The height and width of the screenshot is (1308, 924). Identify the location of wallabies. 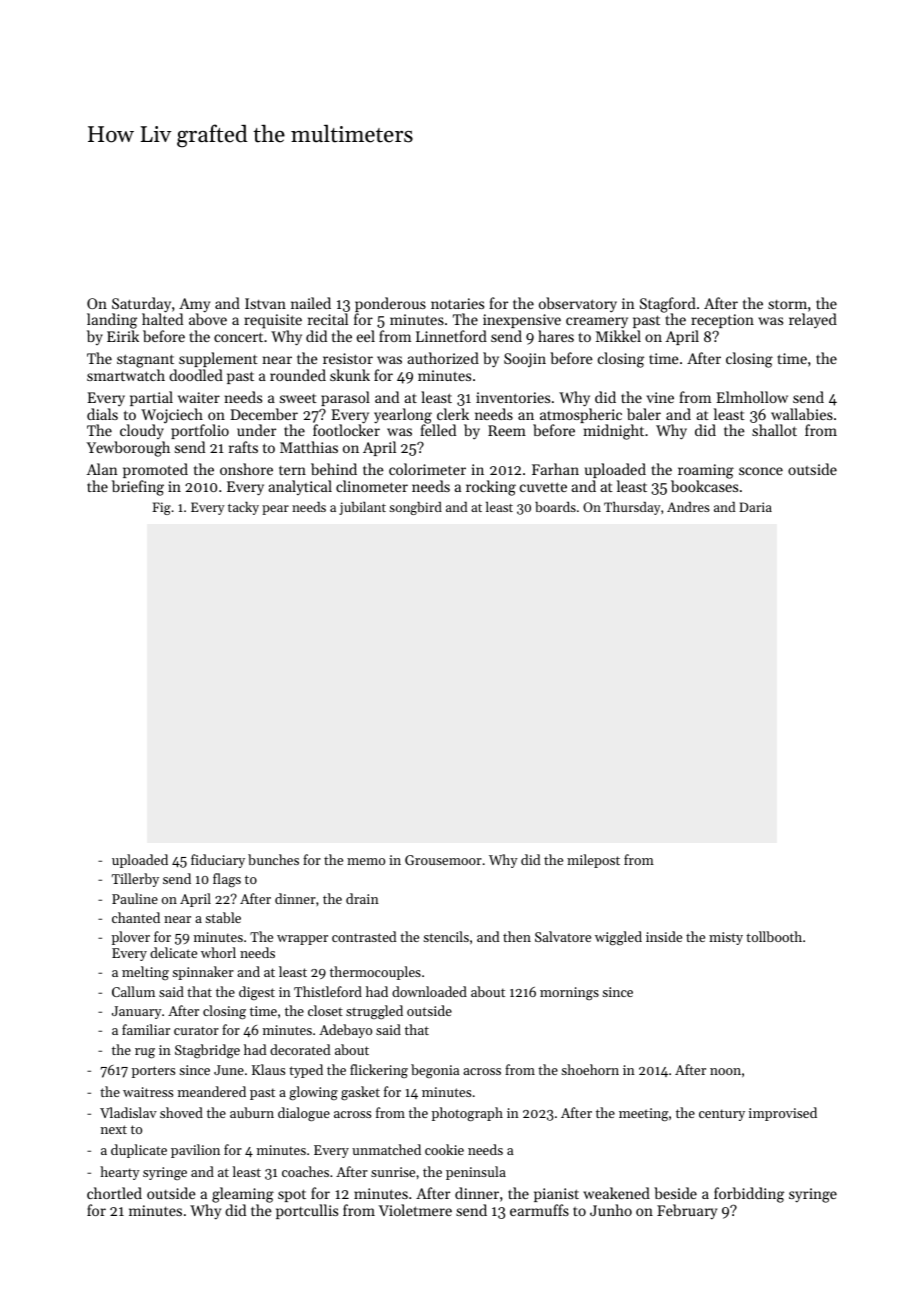
(802, 414).
